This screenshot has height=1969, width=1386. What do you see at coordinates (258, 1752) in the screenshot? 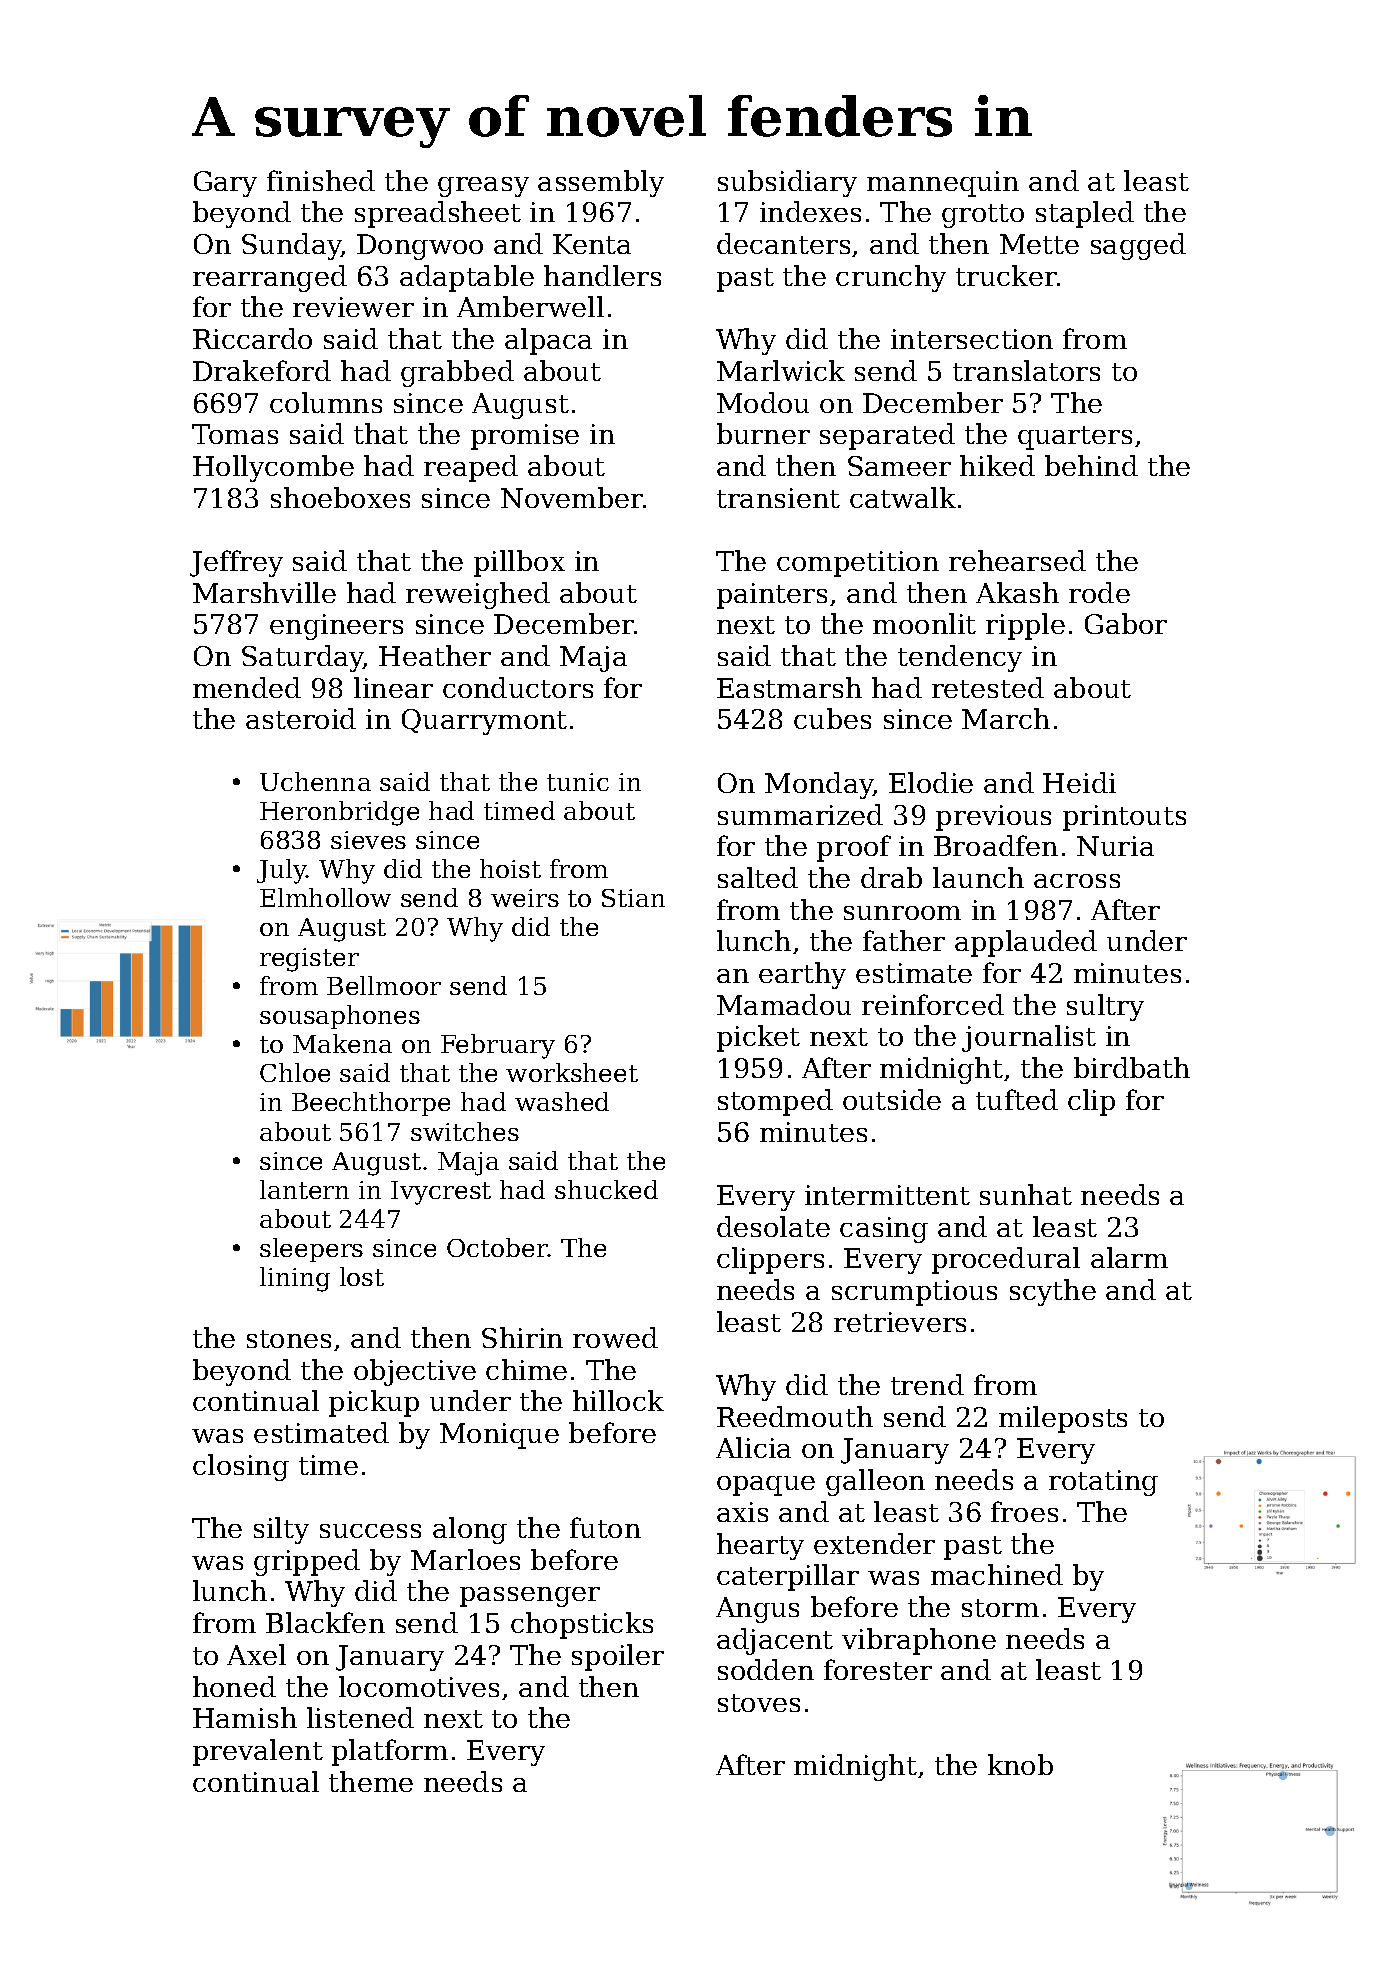
I see `prevalent` at bounding box center [258, 1752].
